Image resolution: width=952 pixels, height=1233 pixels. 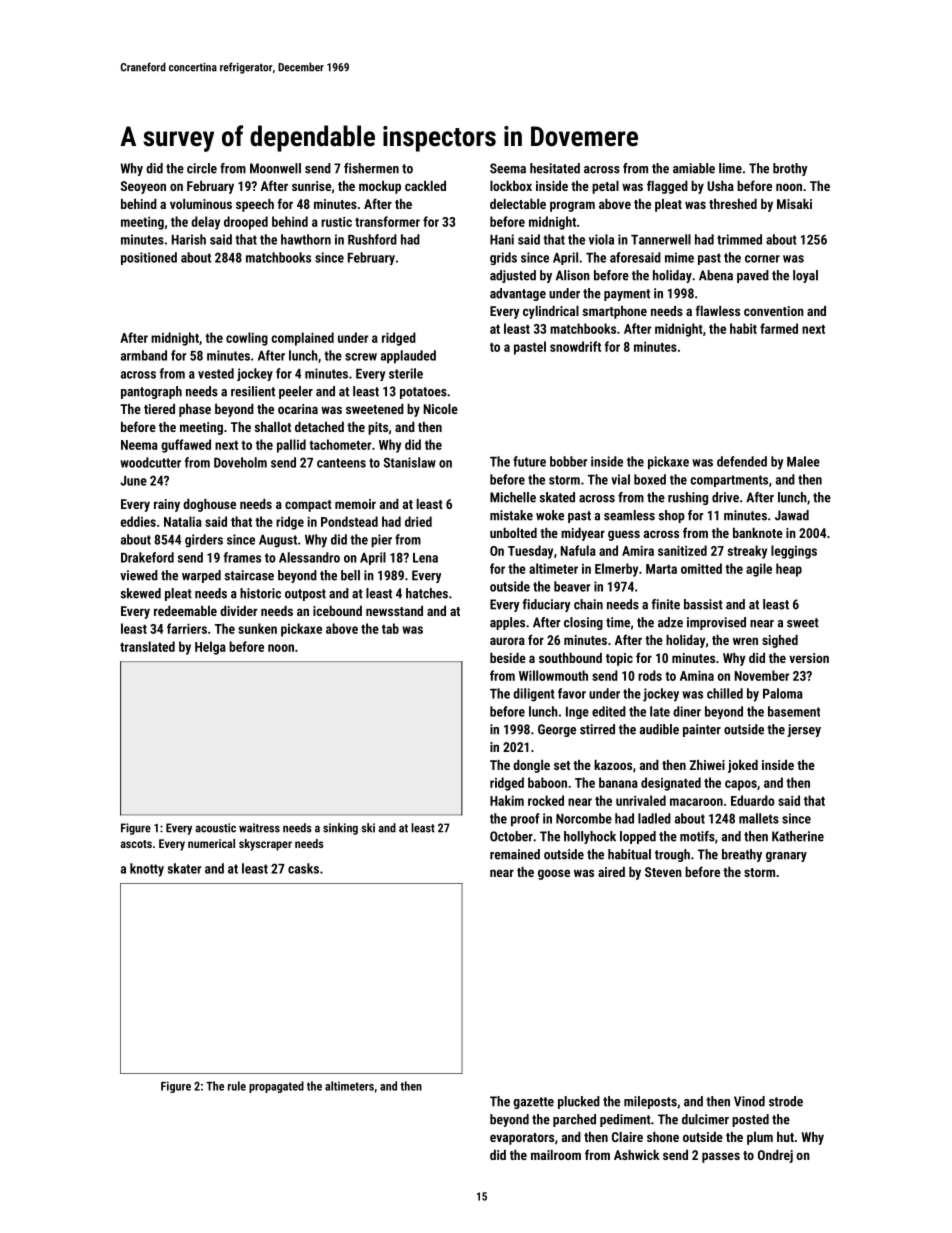 I want to click on rule, so click(x=237, y=1086).
